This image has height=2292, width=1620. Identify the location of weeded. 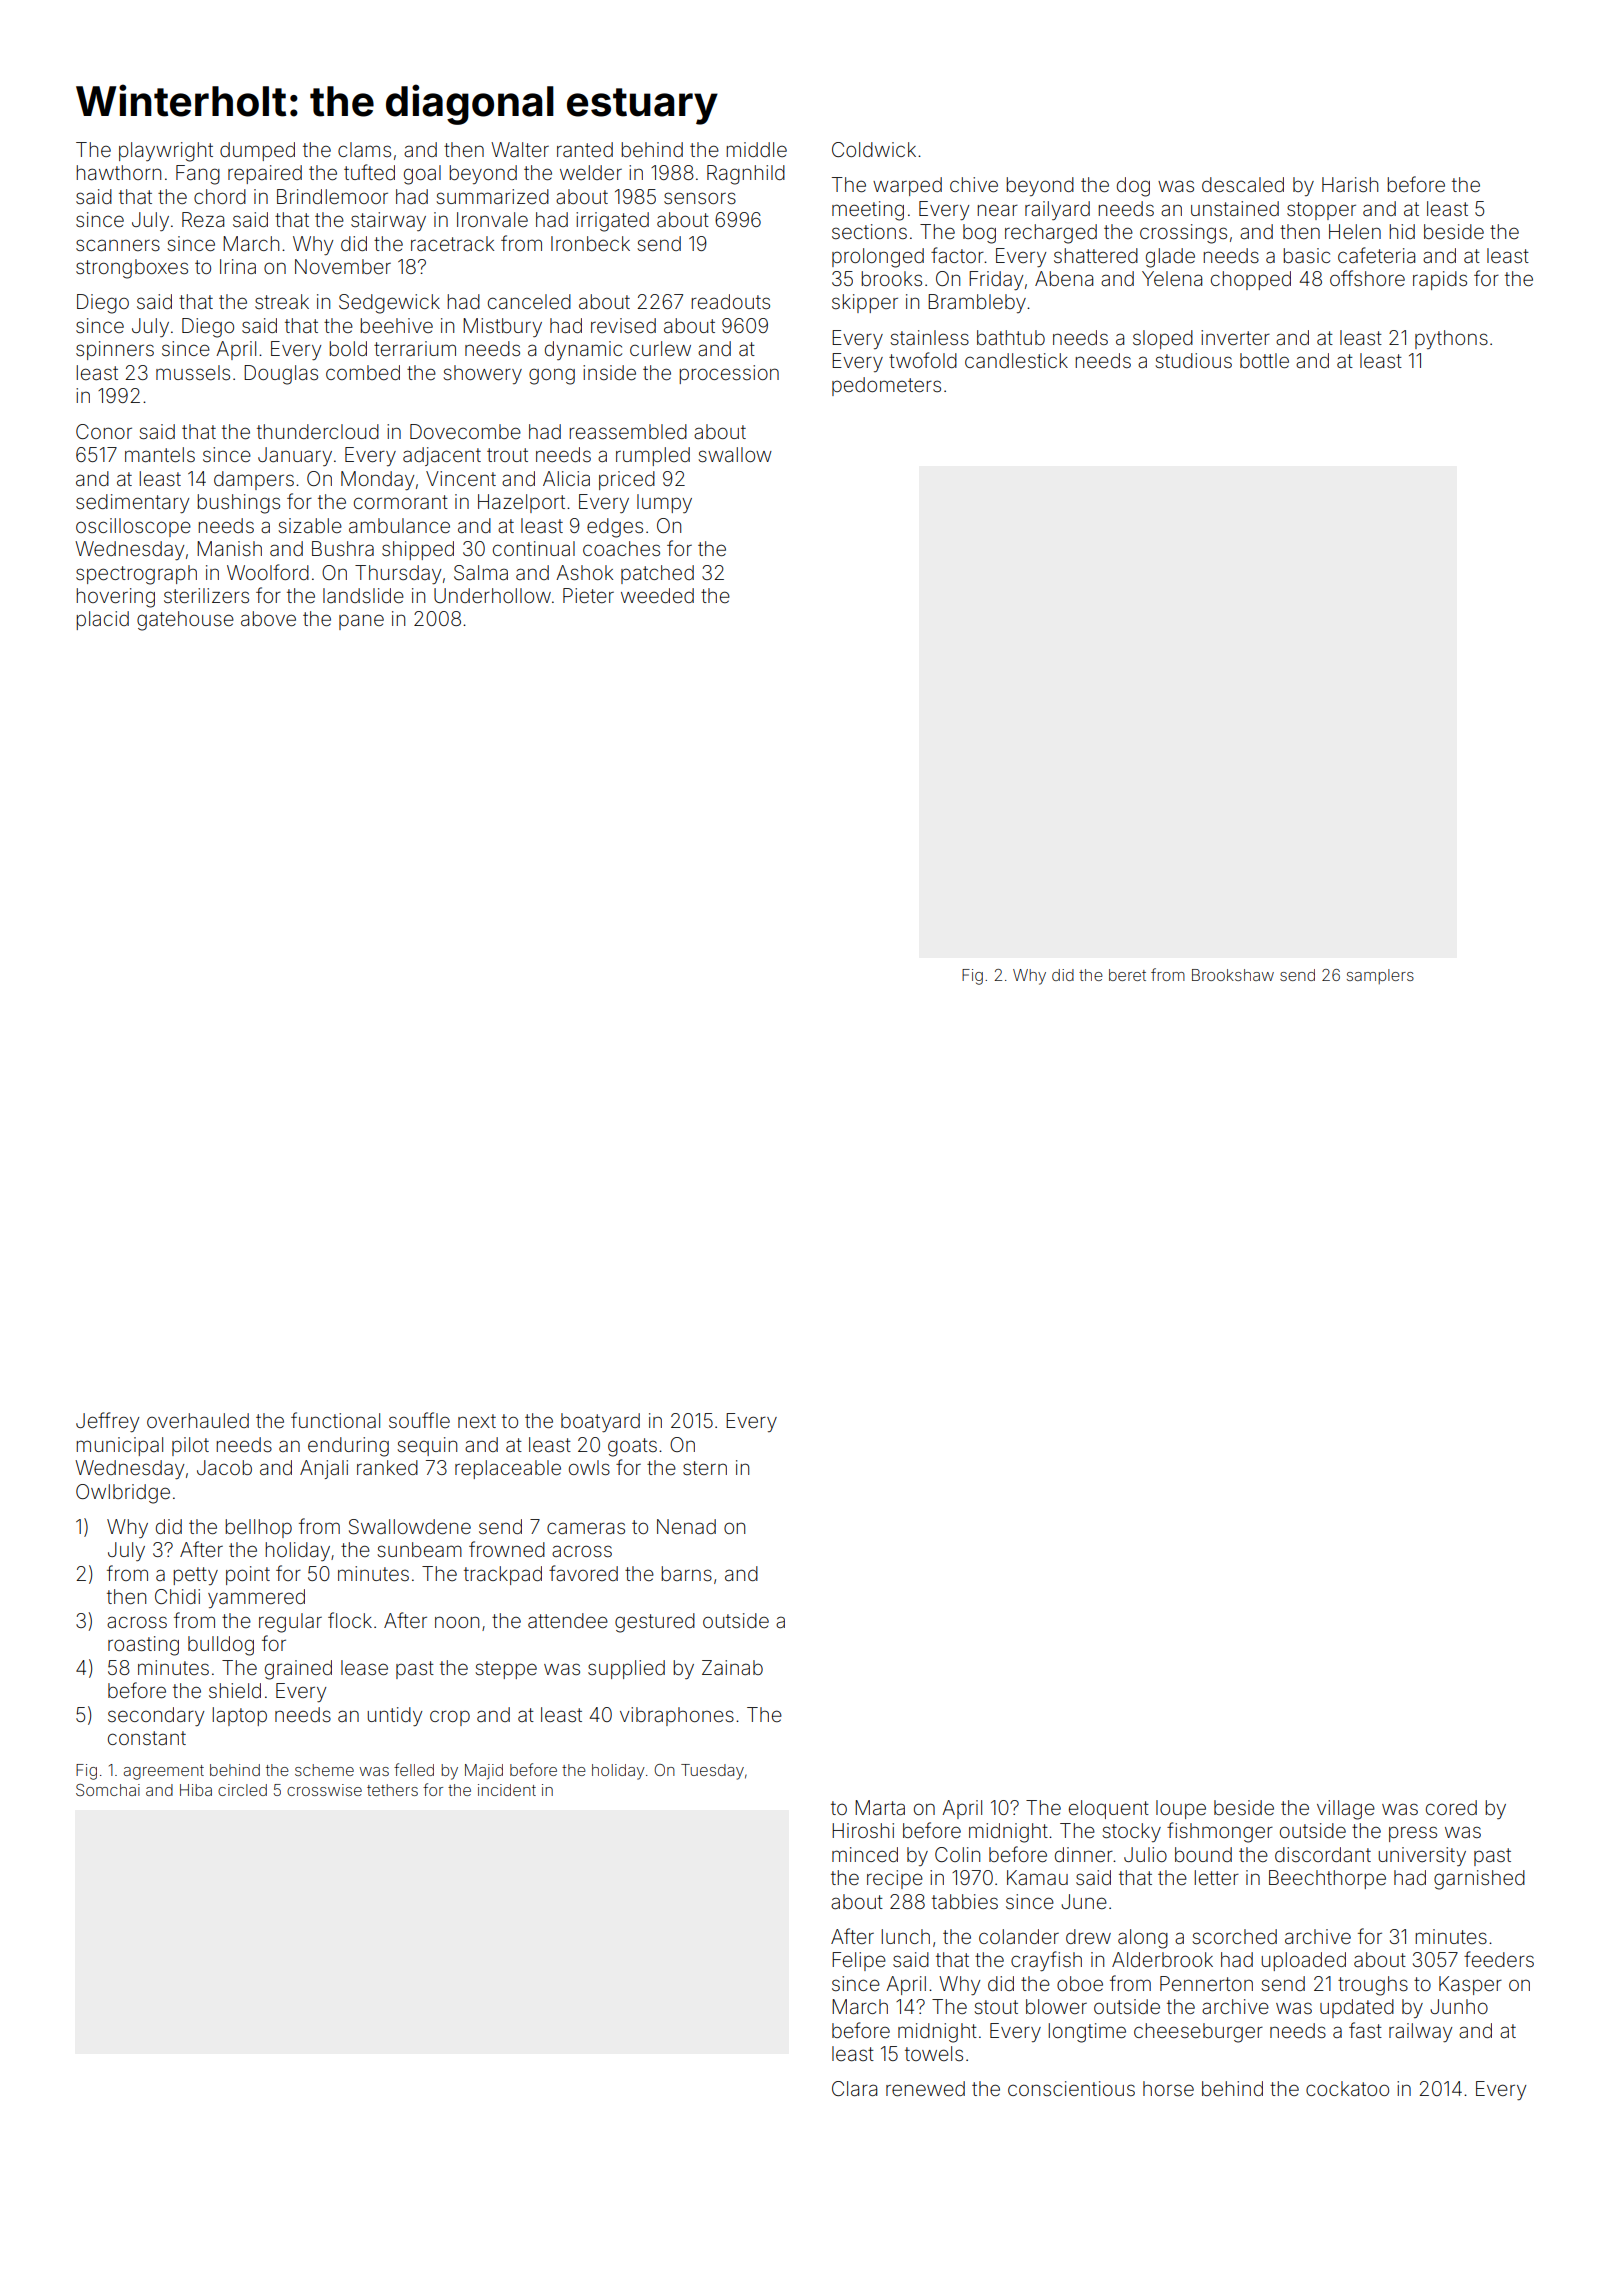
(657, 595).
